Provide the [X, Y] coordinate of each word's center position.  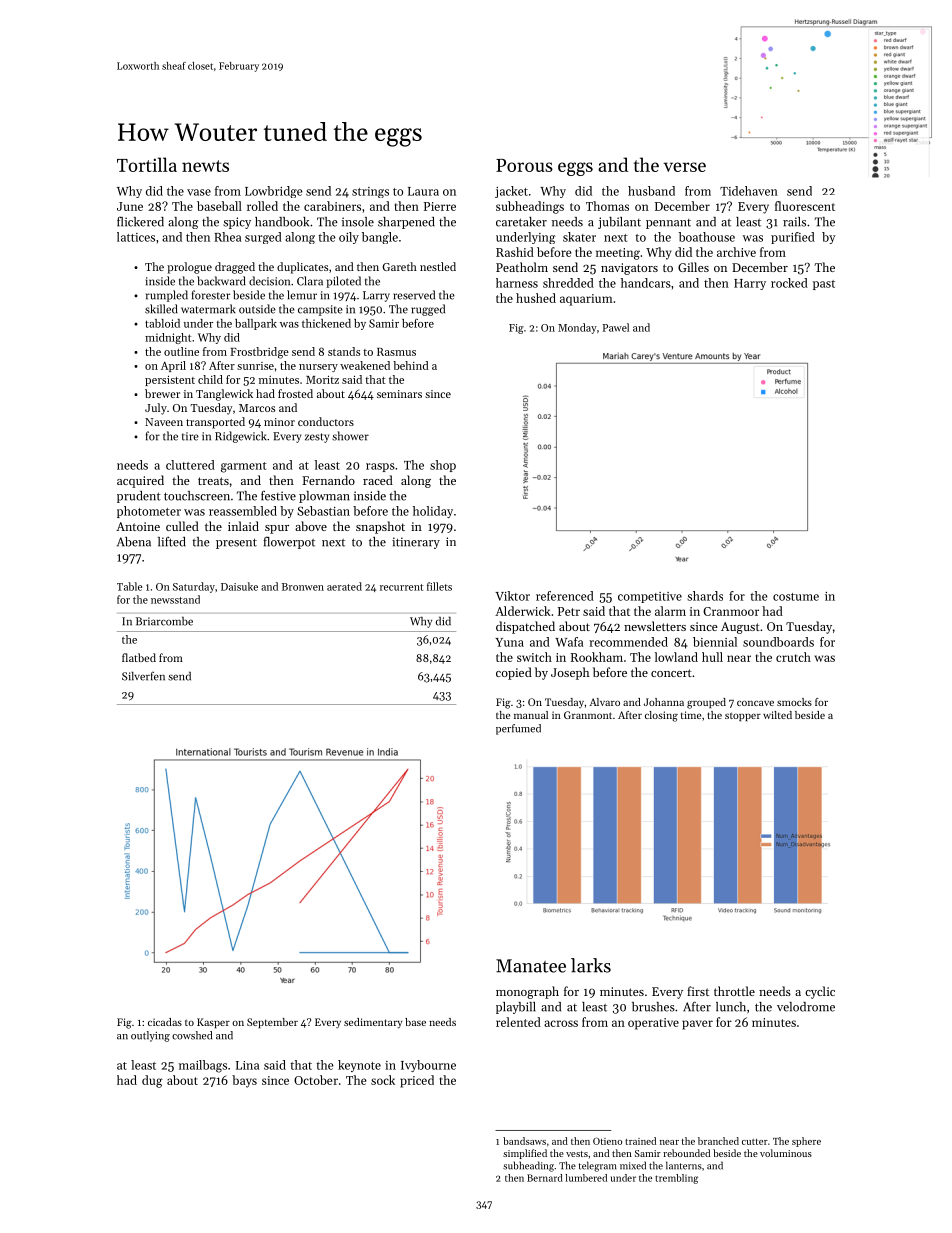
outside [257, 309]
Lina [247, 1065]
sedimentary [373, 1023]
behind [411, 365]
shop [443, 466]
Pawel [616, 327]
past [824, 285]
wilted [777, 715]
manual [531, 715]
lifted [172, 542]
